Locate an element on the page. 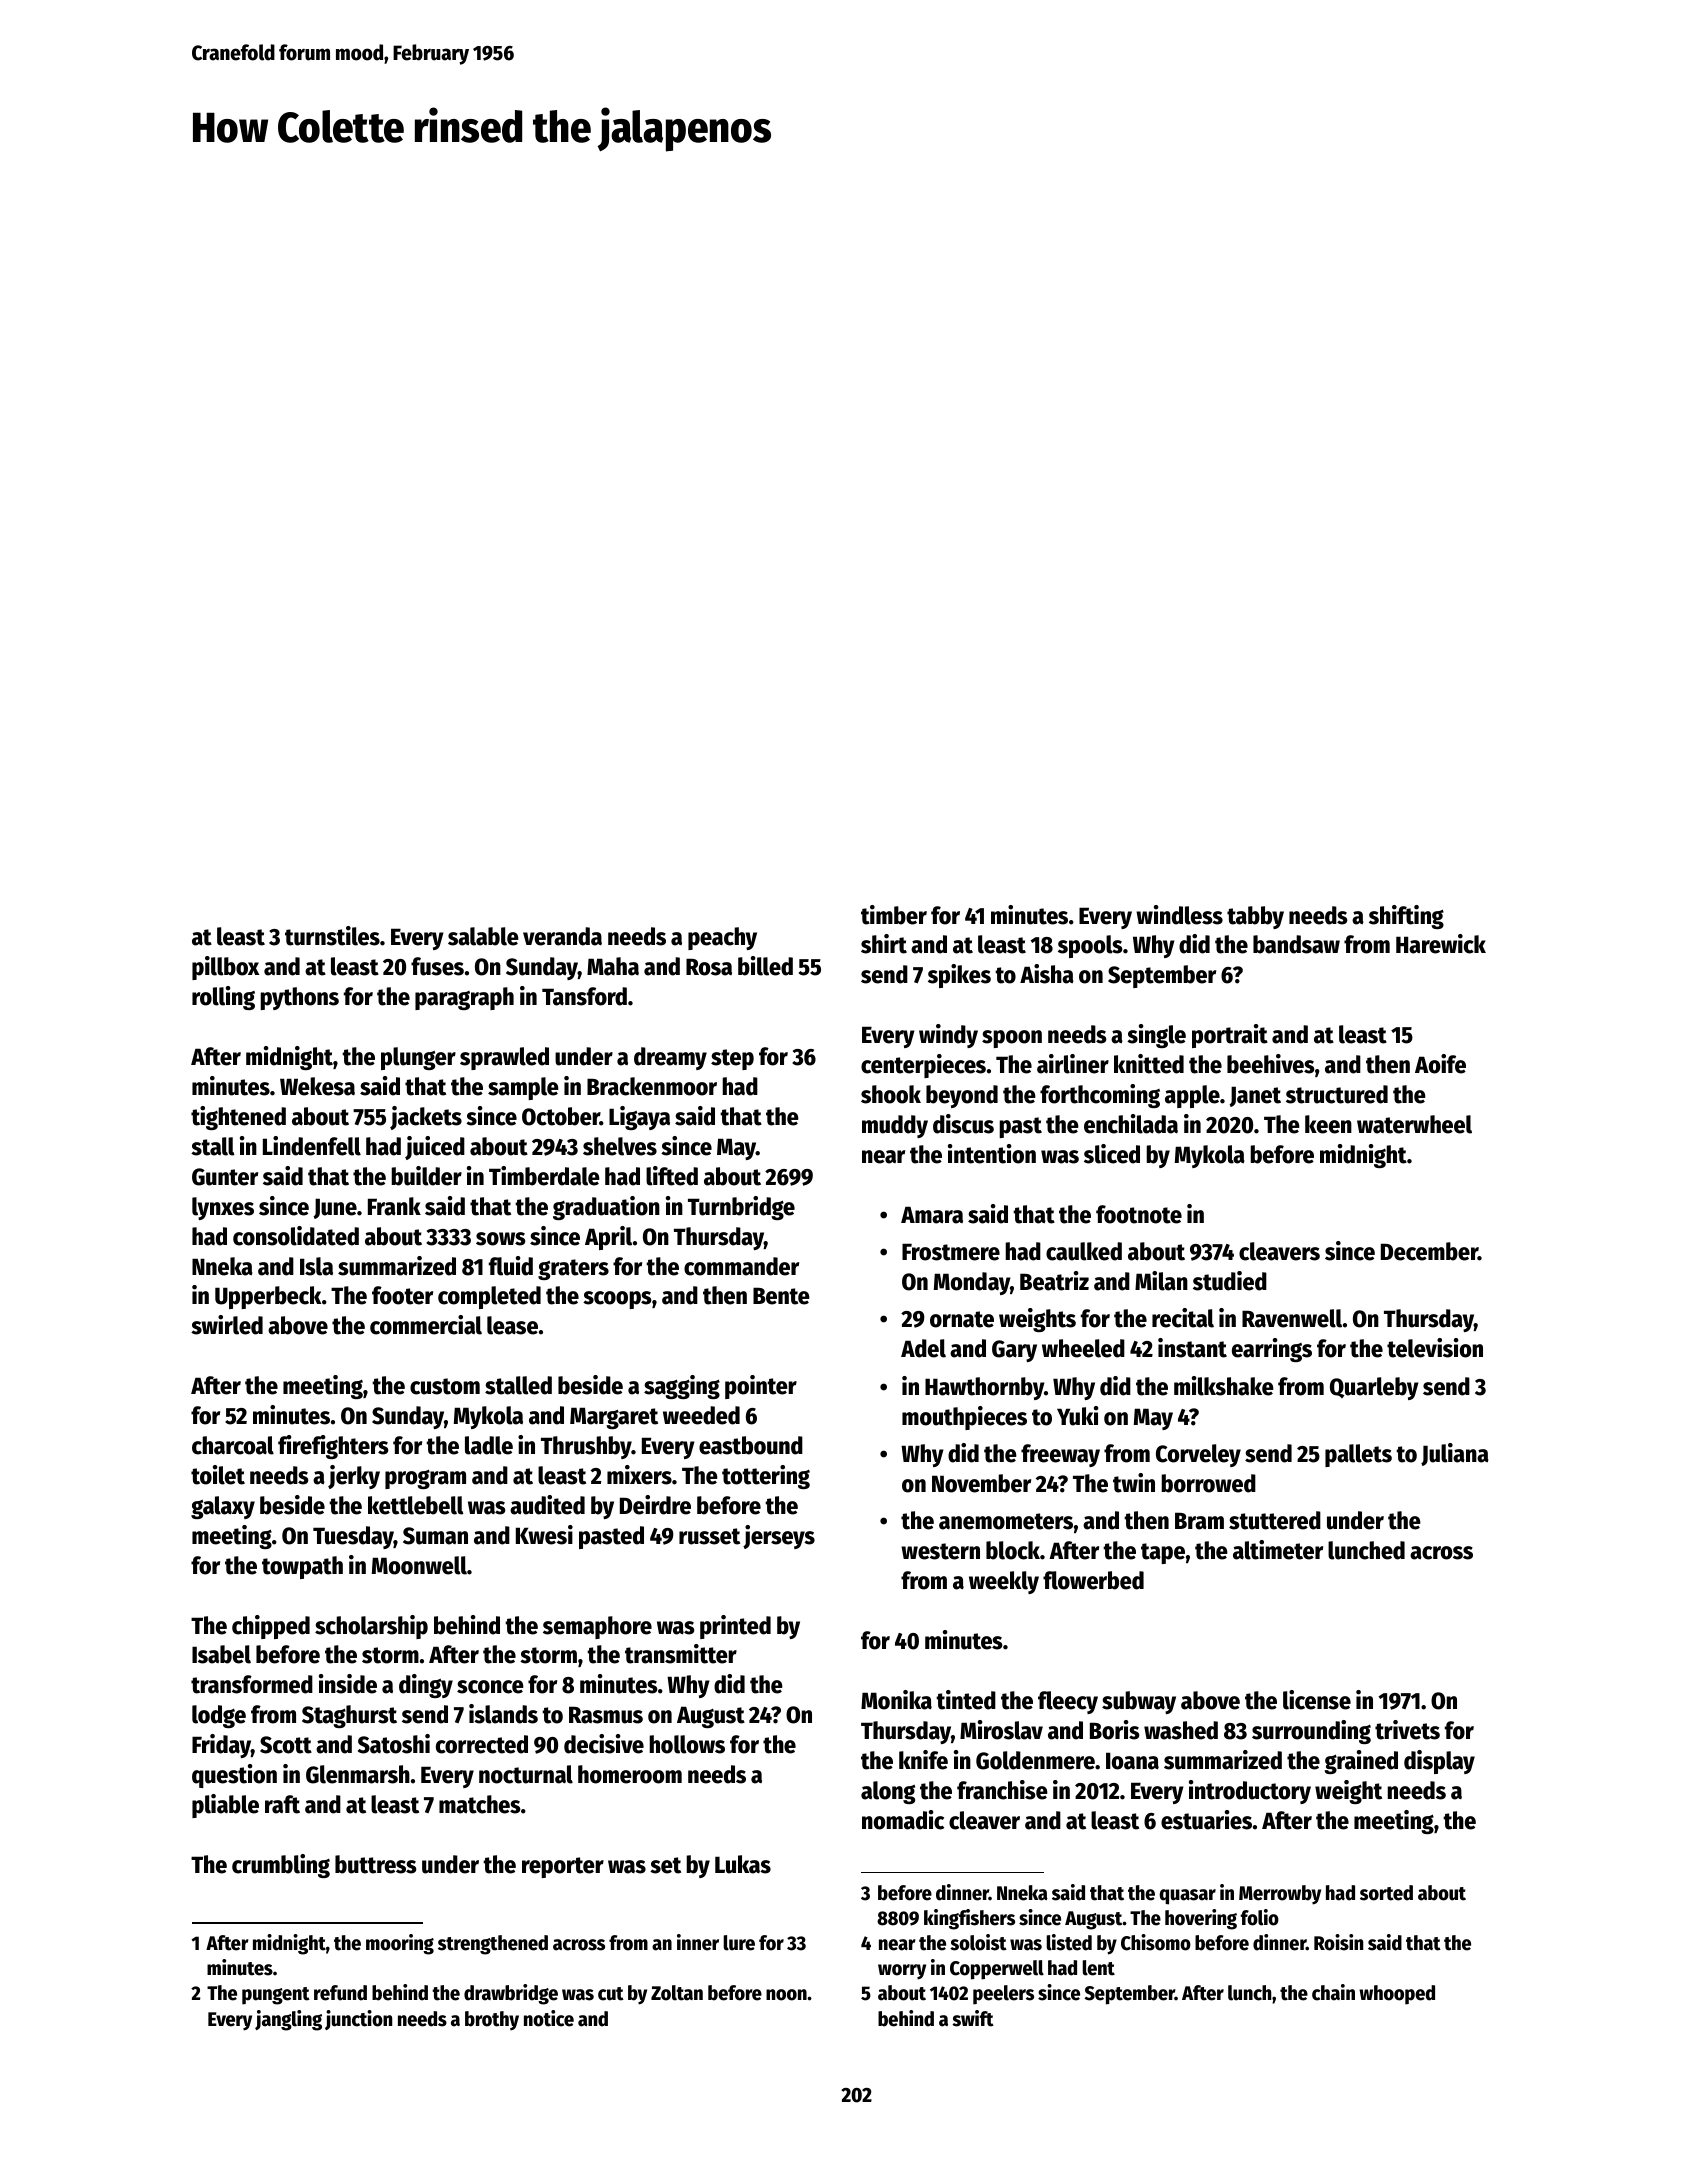 This image has width=1683, height=2178. Suman is located at coordinates (435, 1536).
